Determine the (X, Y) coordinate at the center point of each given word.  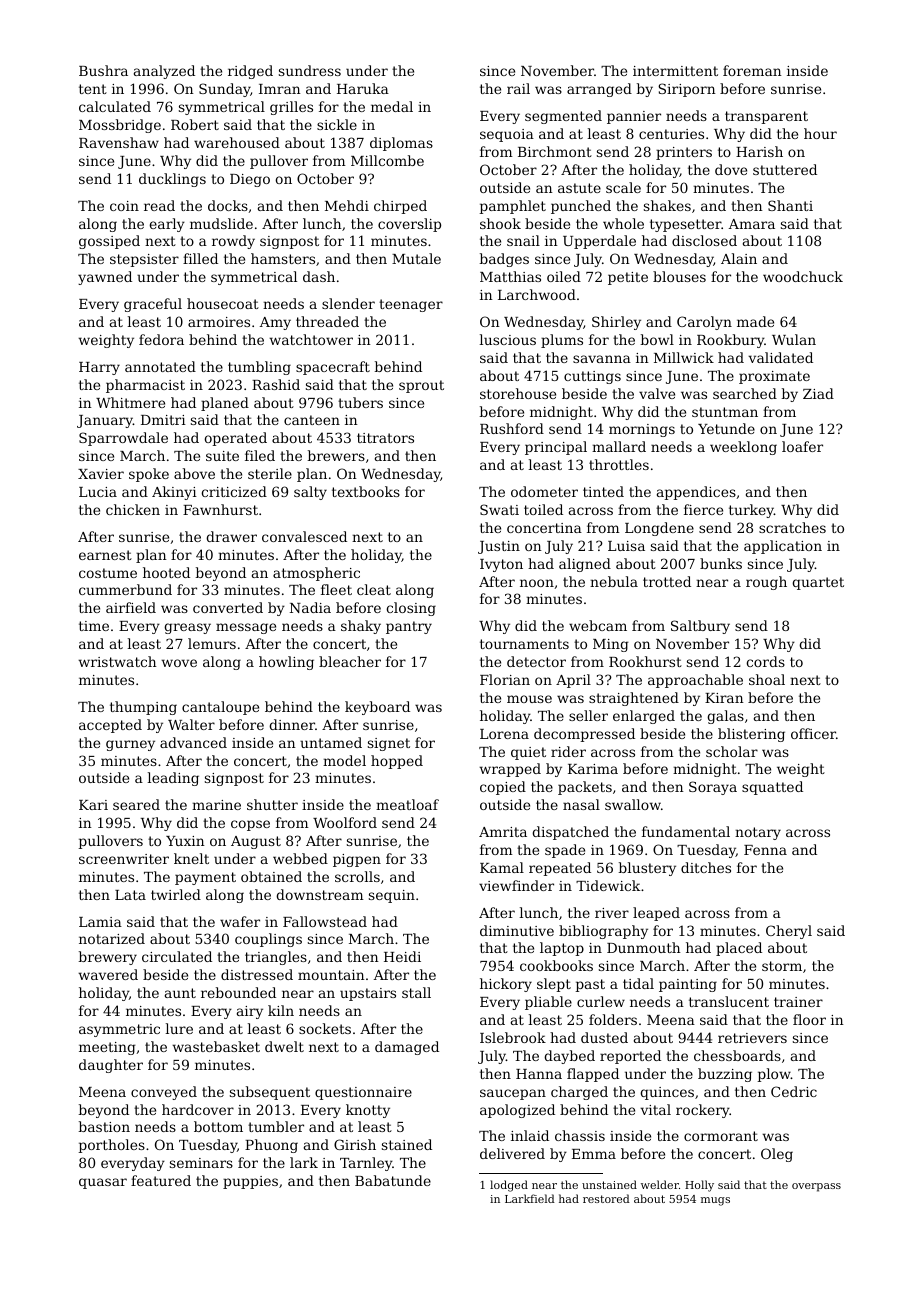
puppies (250, 1182)
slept (554, 985)
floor (809, 1019)
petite (628, 278)
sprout (421, 386)
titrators (385, 438)
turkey (751, 511)
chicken (133, 509)
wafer (240, 921)
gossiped (109, 242)
